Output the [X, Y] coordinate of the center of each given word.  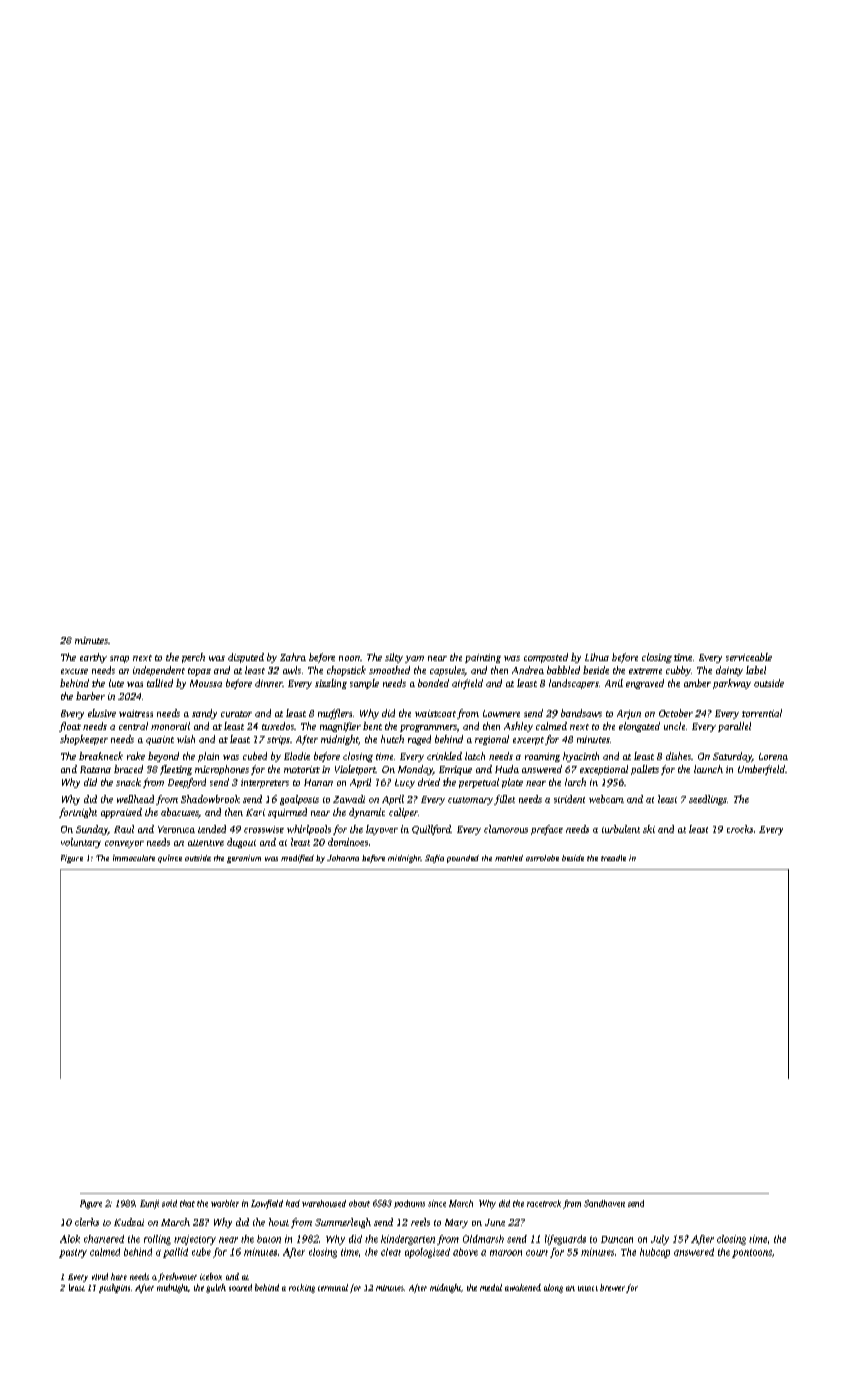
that [187, 1203]
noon [349, 658]
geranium [244, 859]
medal [491, 1287]
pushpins [114, 1288]
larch [575, 782]
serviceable [749, 657]
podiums [409, 1204]
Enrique [455, 770]
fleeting [176, 770]
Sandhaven [604, 1203]
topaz [199, 672]
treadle [613, 858]
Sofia [434, 859]
